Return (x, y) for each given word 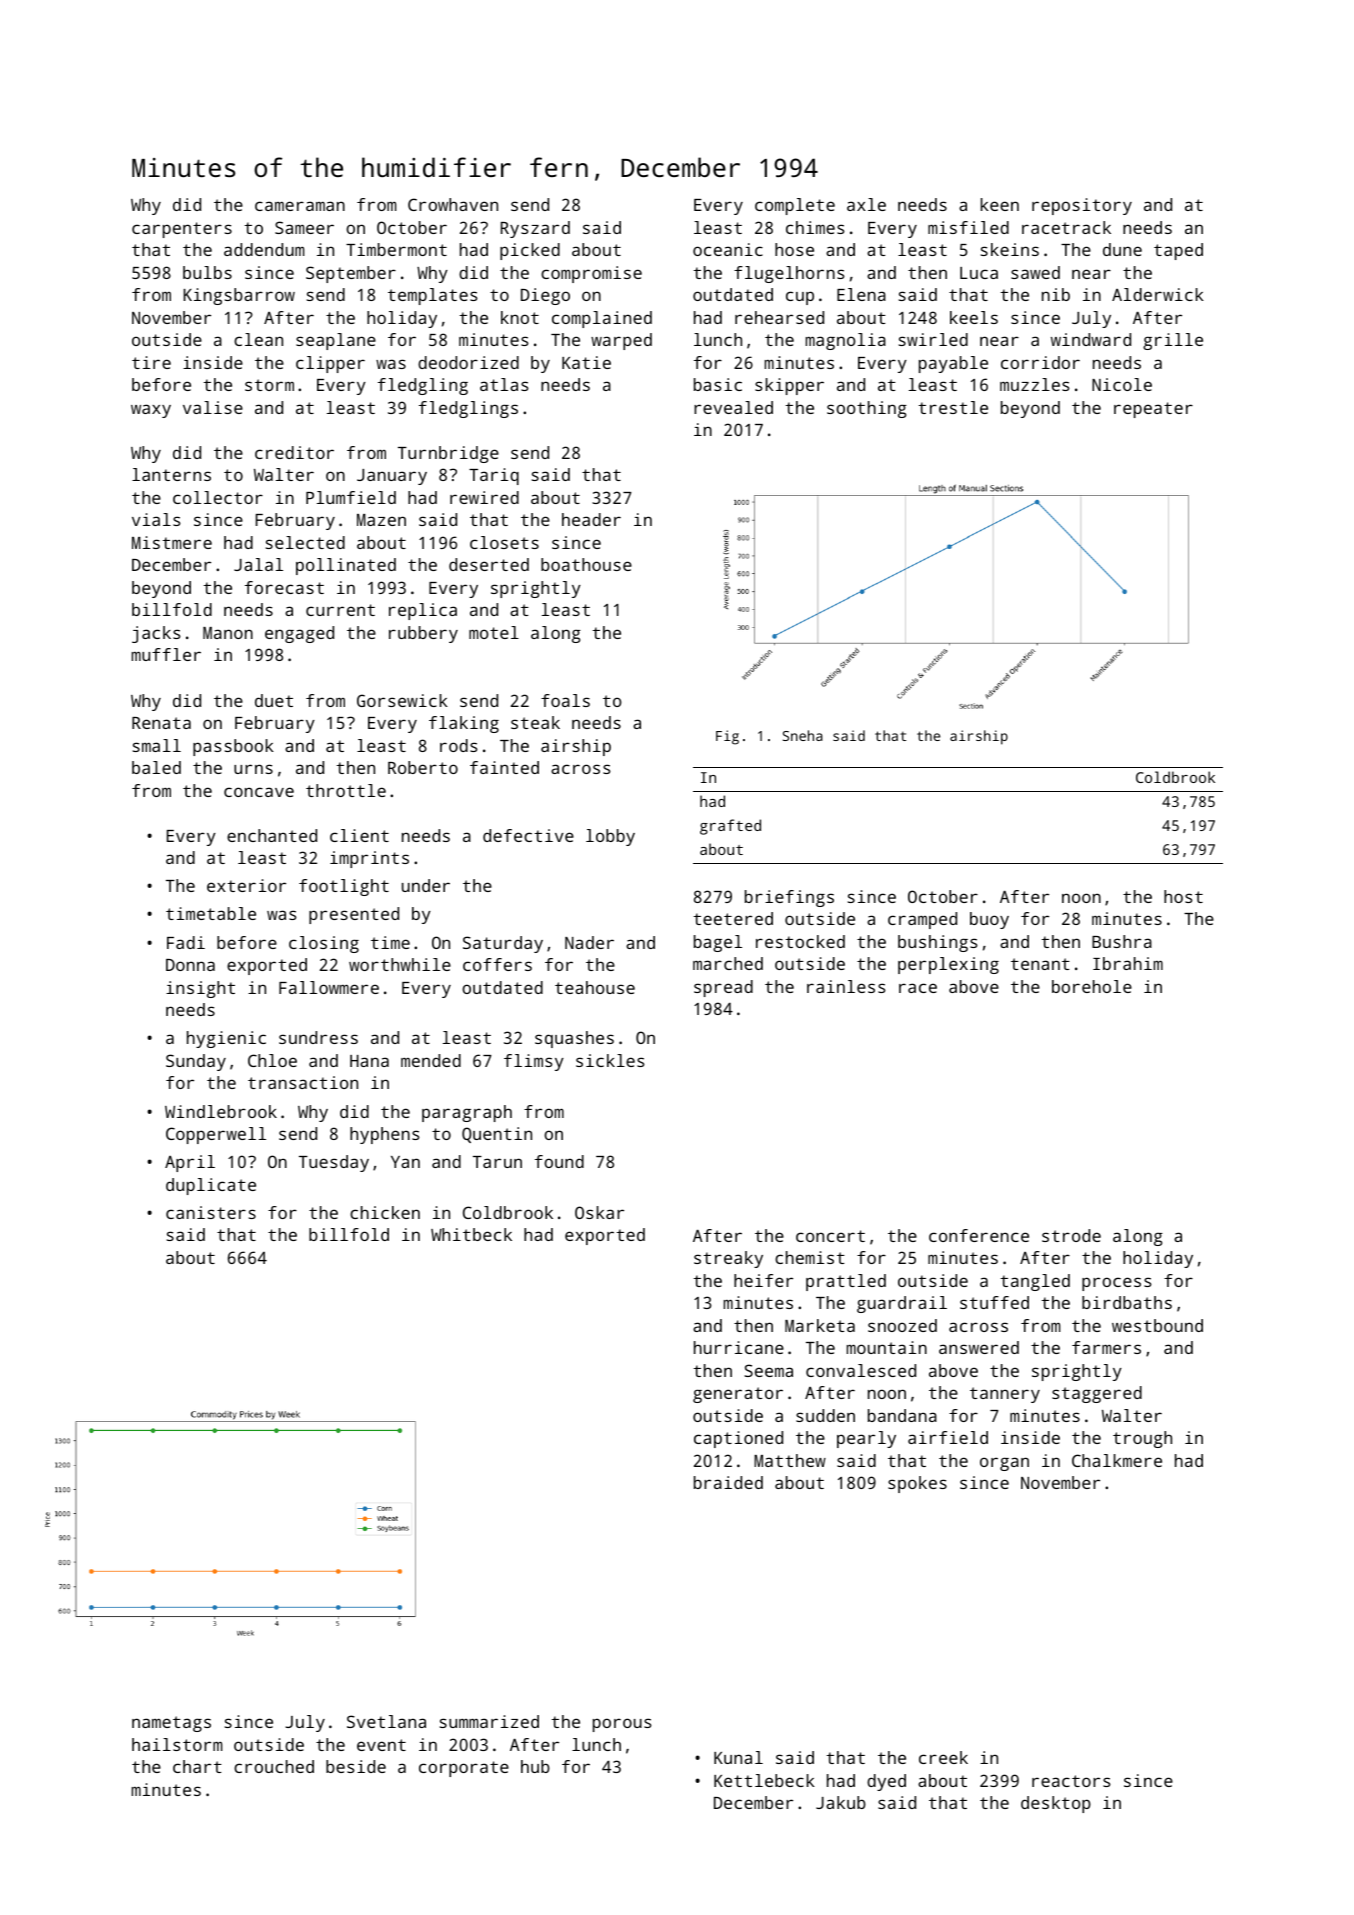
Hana (369, 1061)
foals (565, 700)
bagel (718, 943)
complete (795, 206)
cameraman (300, 206)
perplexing (948, 965)
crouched (274, 1766)
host (1183, 896)
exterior (246, 885)
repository (1082, 206)
